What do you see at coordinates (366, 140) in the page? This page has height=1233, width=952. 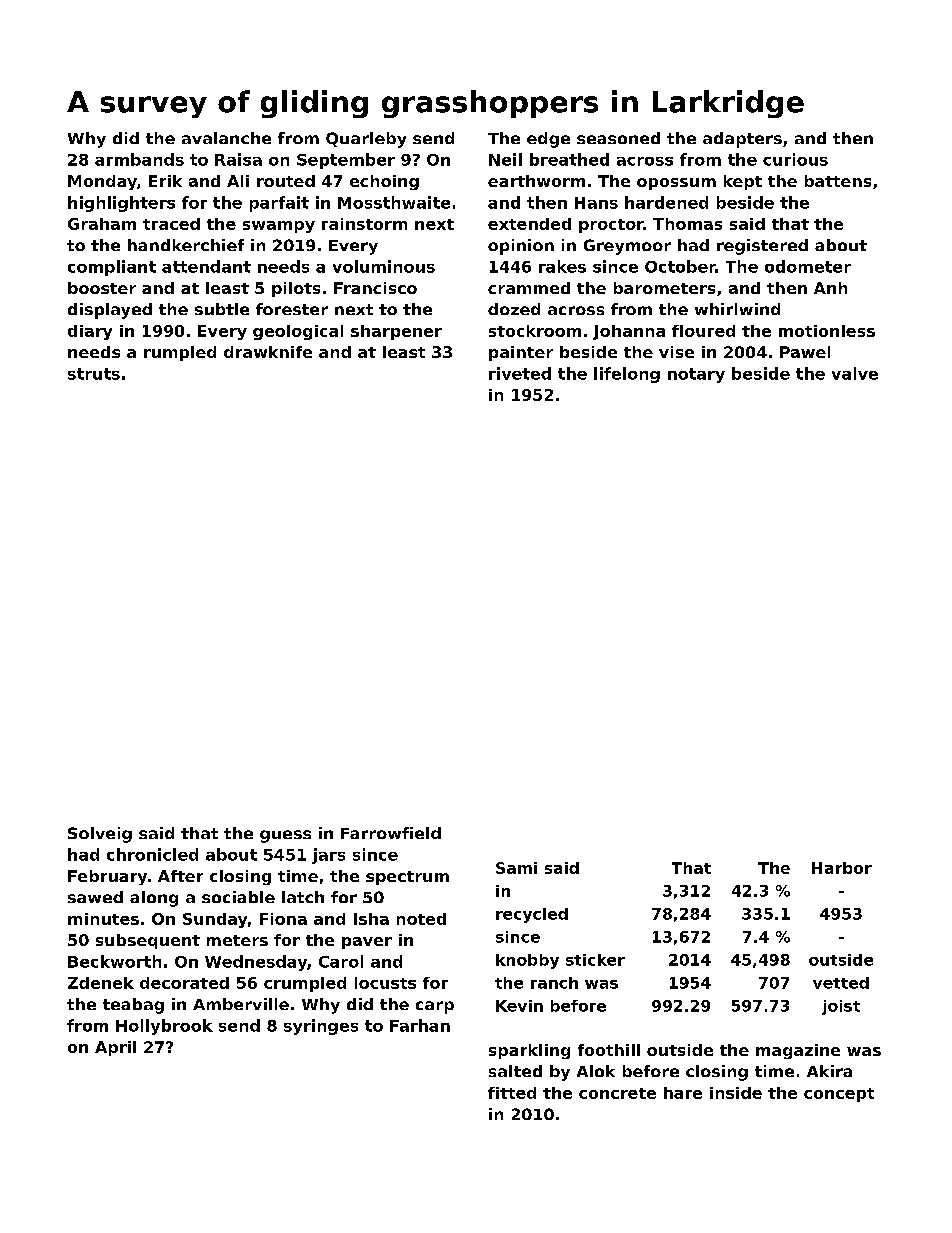 I see `Quarleby` at bounding box center [366, 140].
